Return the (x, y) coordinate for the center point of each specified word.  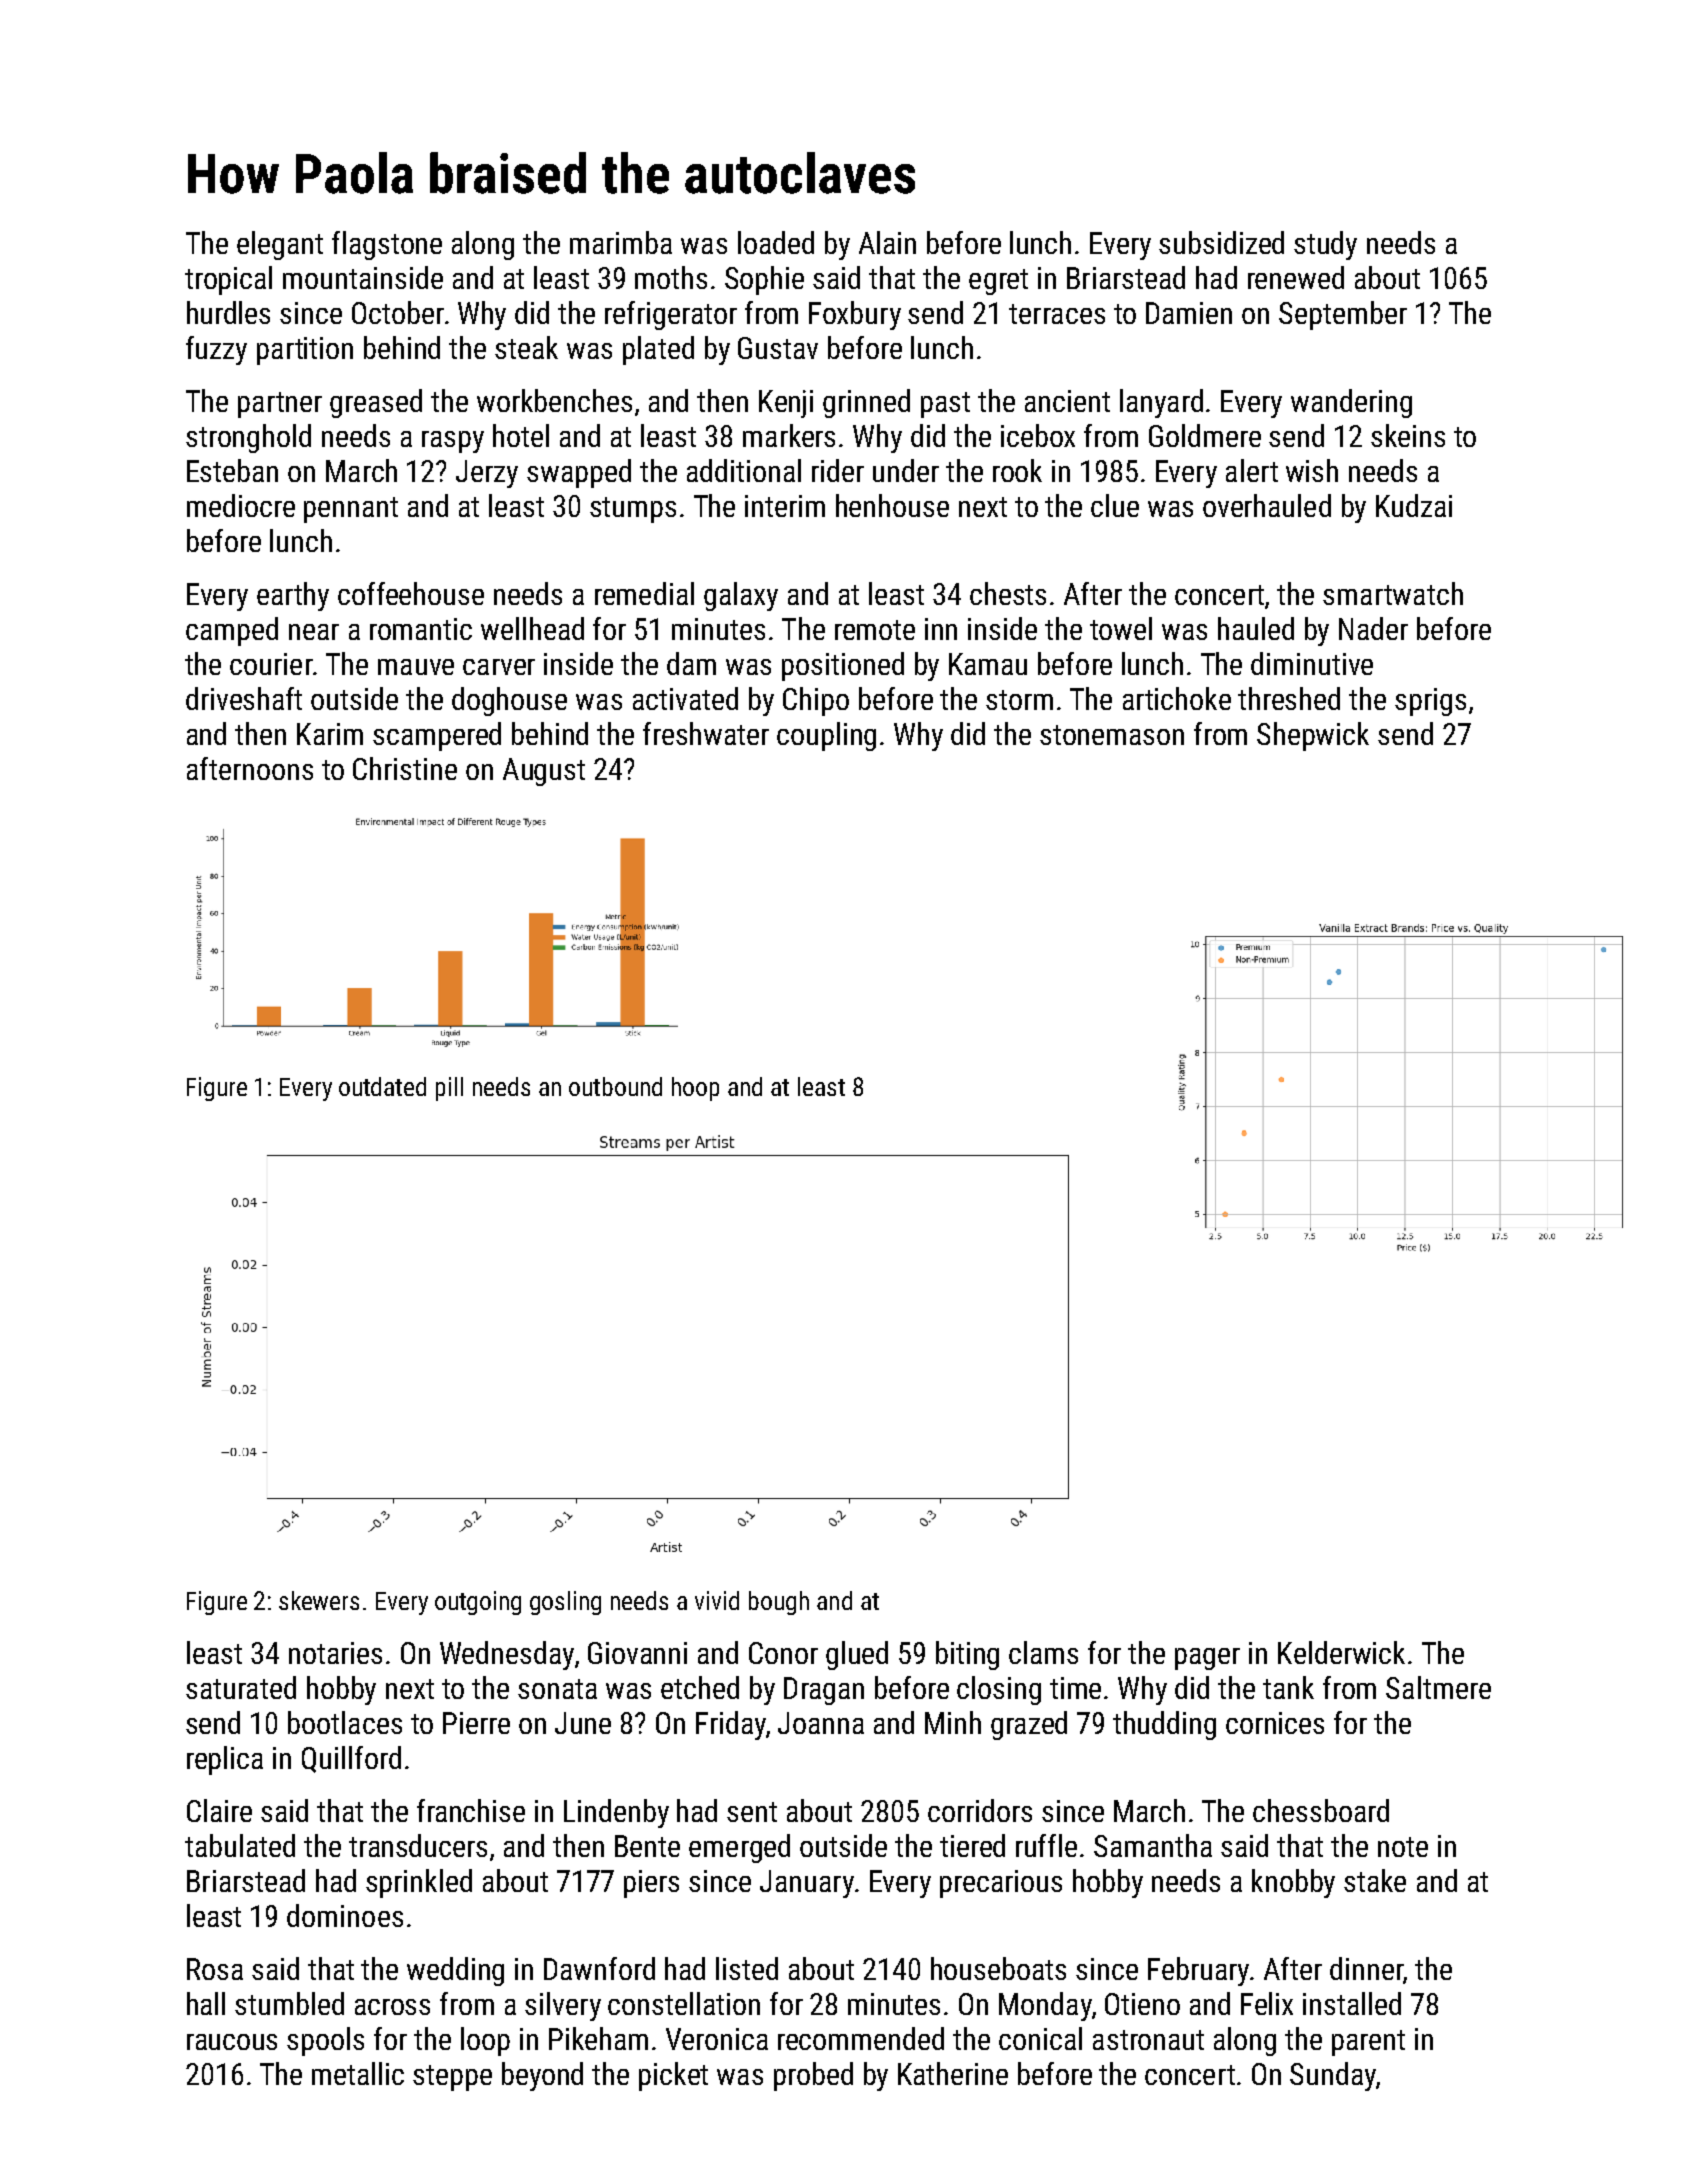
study (1325, 245)
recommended (861, 2038)
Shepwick (1313, 736)
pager (1207, 1659)
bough (779, 1603)
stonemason (1112, 735)
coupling (826, 736)
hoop (695, 1089)
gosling (565, 1603)
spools (325, 2041)
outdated (382, 1086)
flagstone (387, 245)
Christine (405, 768)
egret (998, 282)
